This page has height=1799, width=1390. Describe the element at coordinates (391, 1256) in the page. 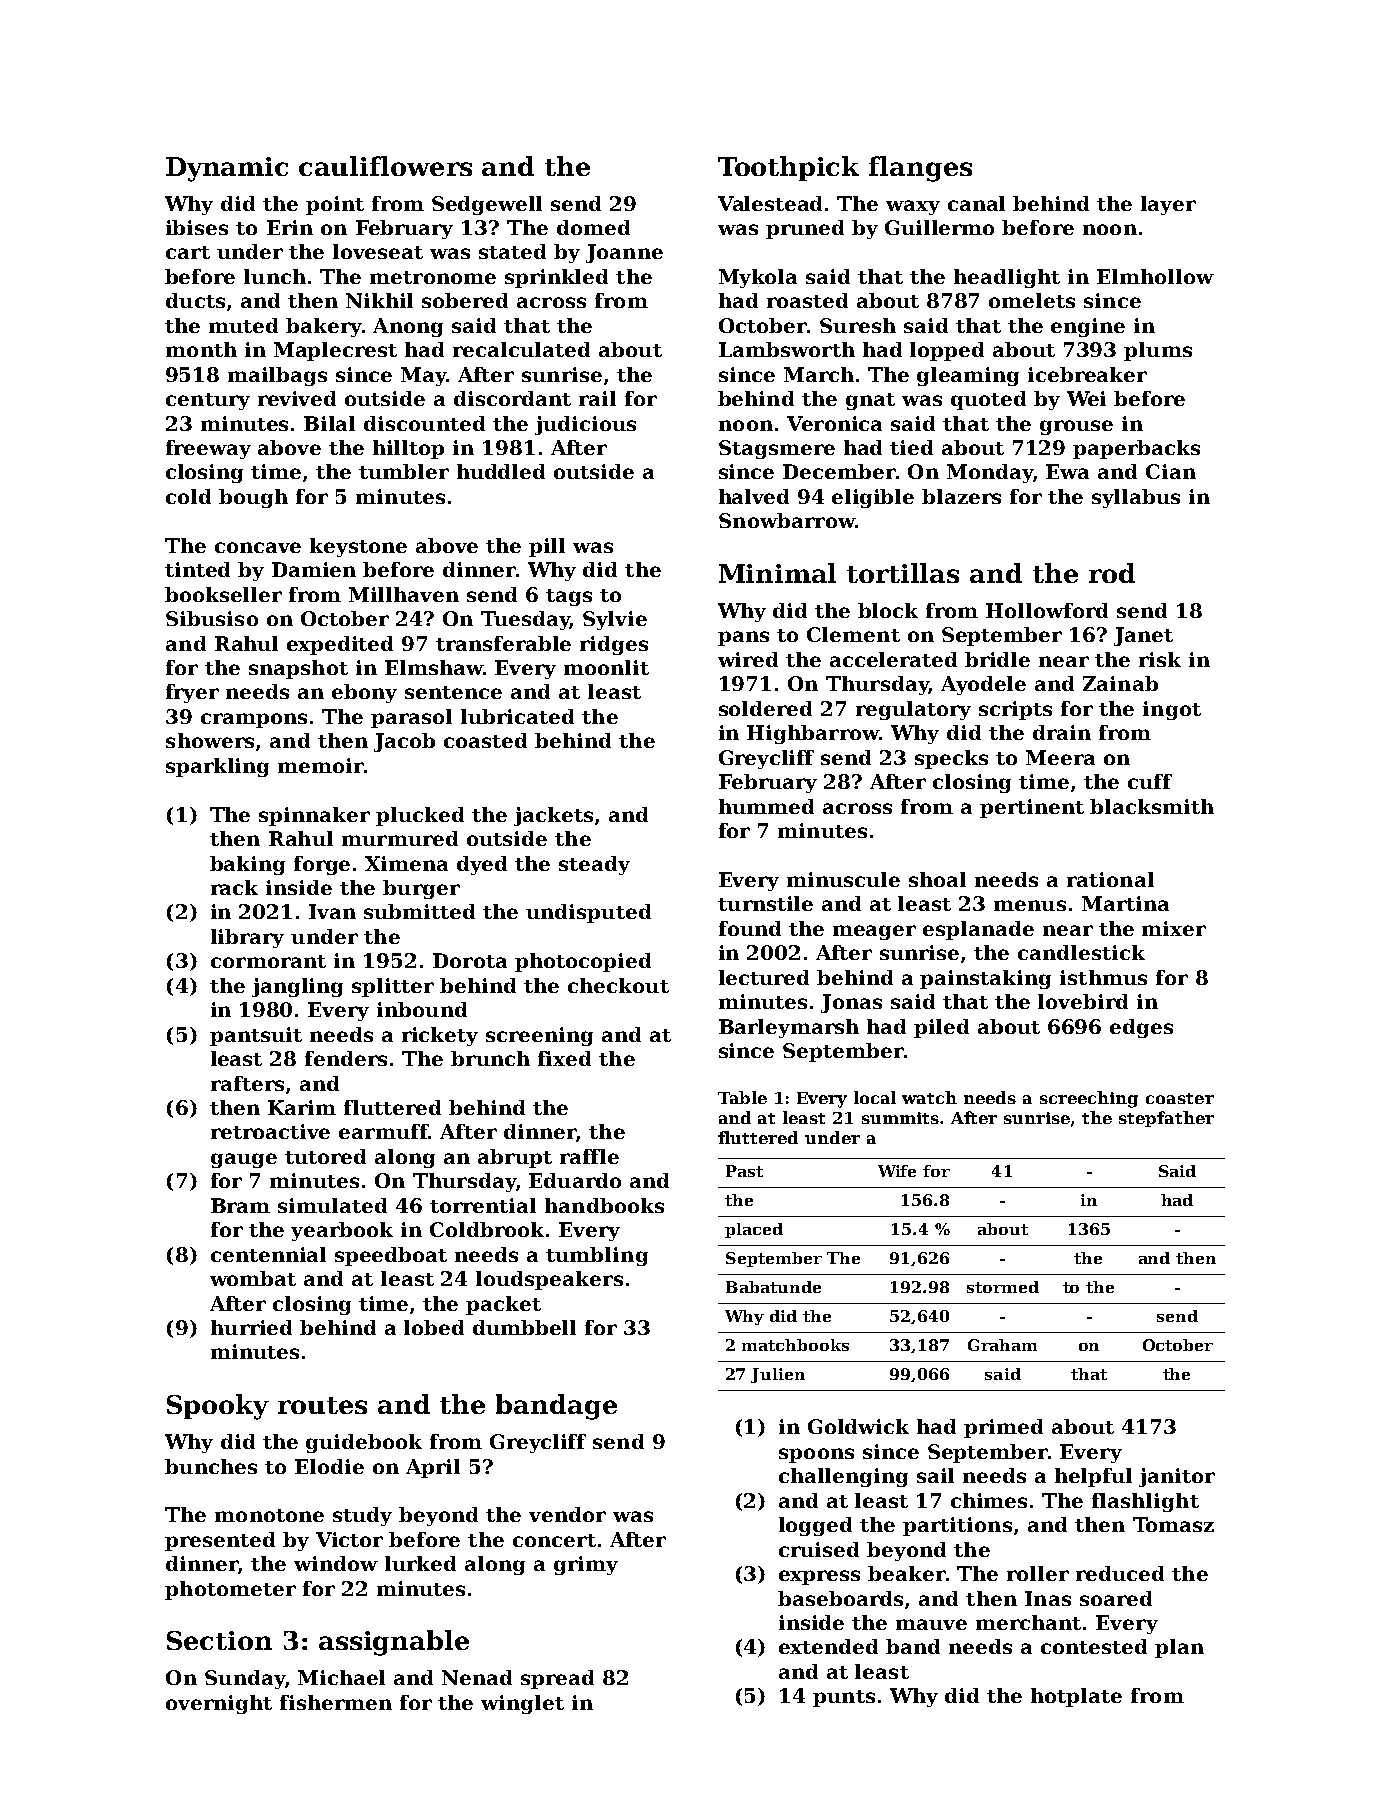

I see `speedboat` at that location.
